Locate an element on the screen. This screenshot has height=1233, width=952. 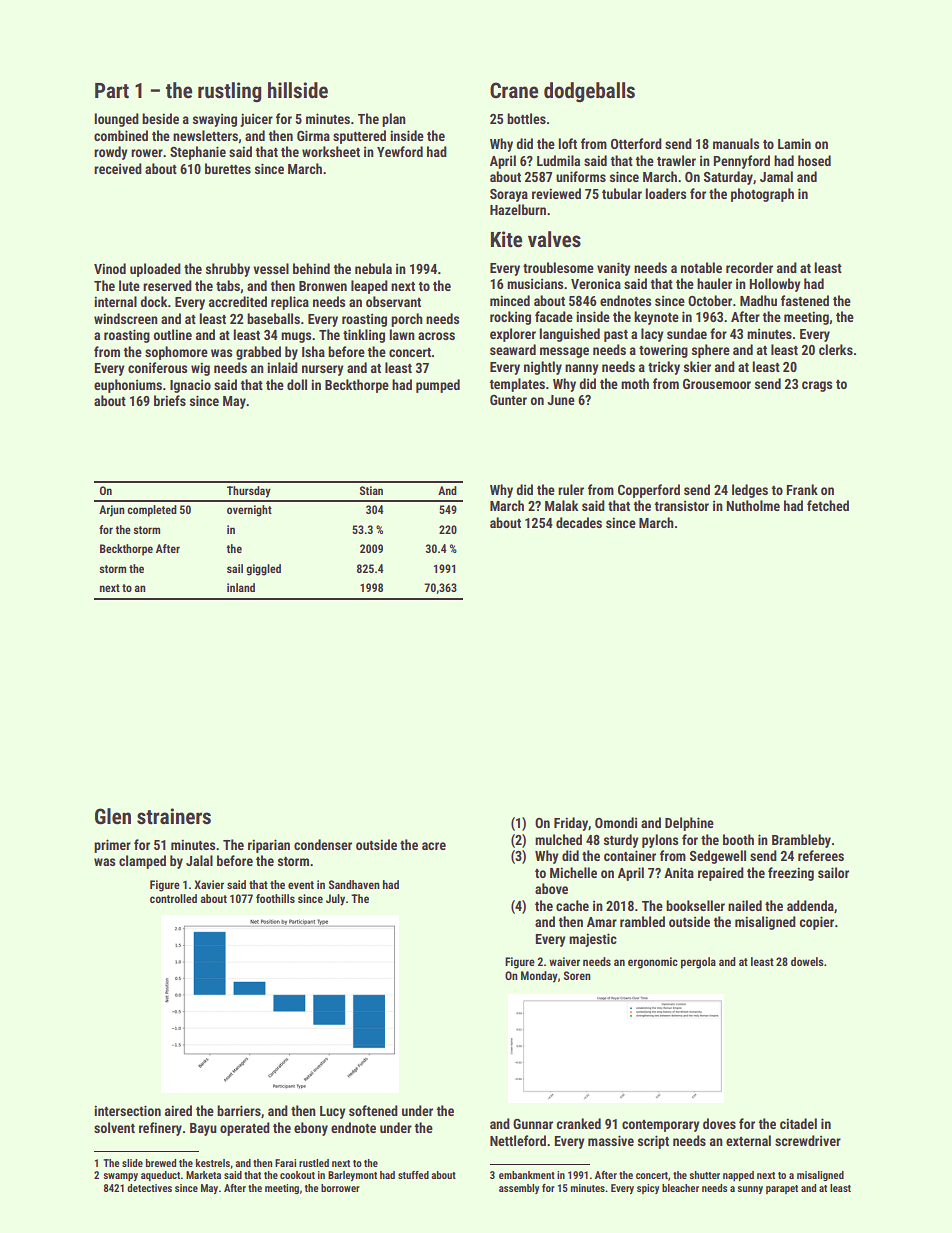
dodgeballs is located at coordinates (589, 92).
